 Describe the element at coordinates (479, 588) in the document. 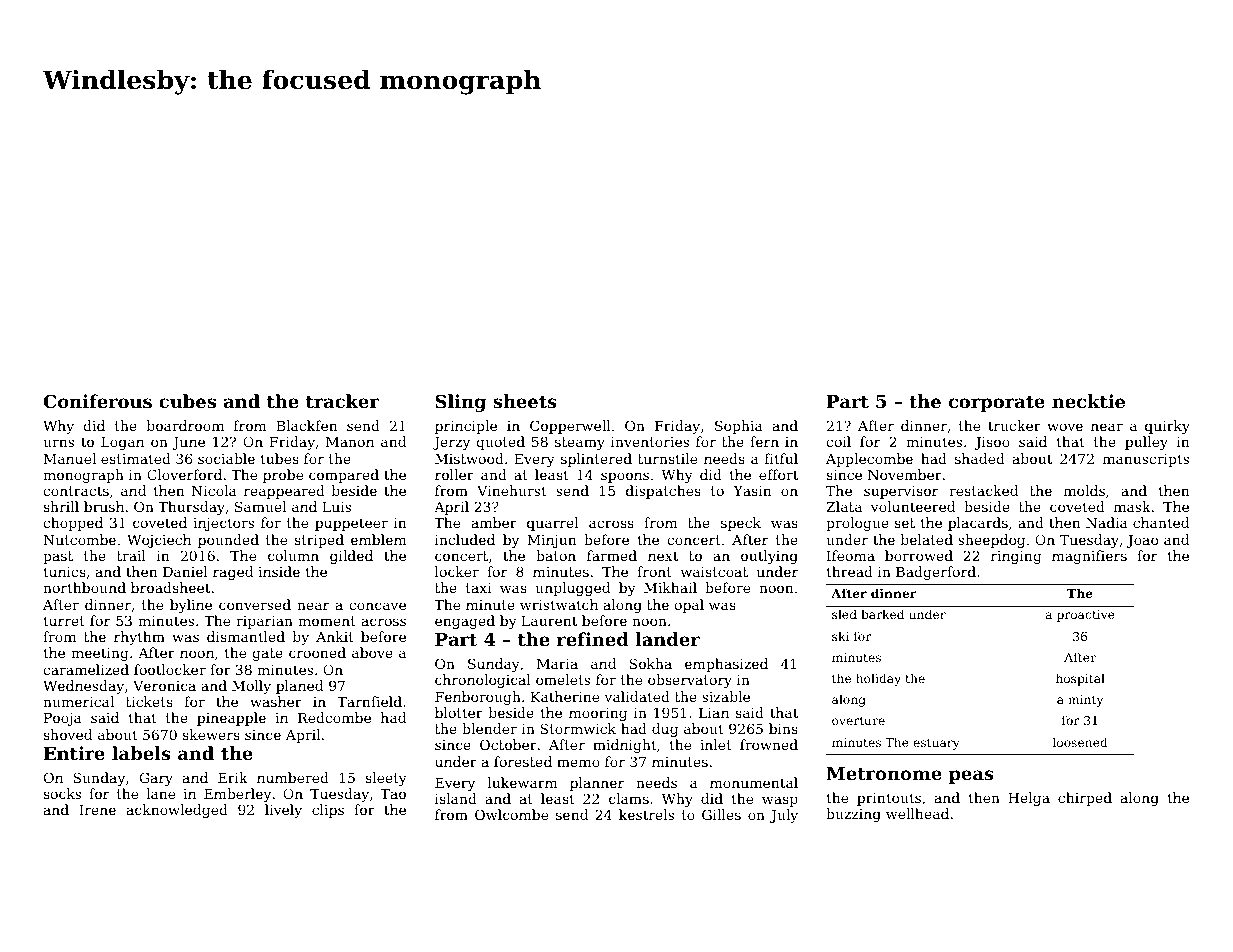

I see `taxi` at that location.
